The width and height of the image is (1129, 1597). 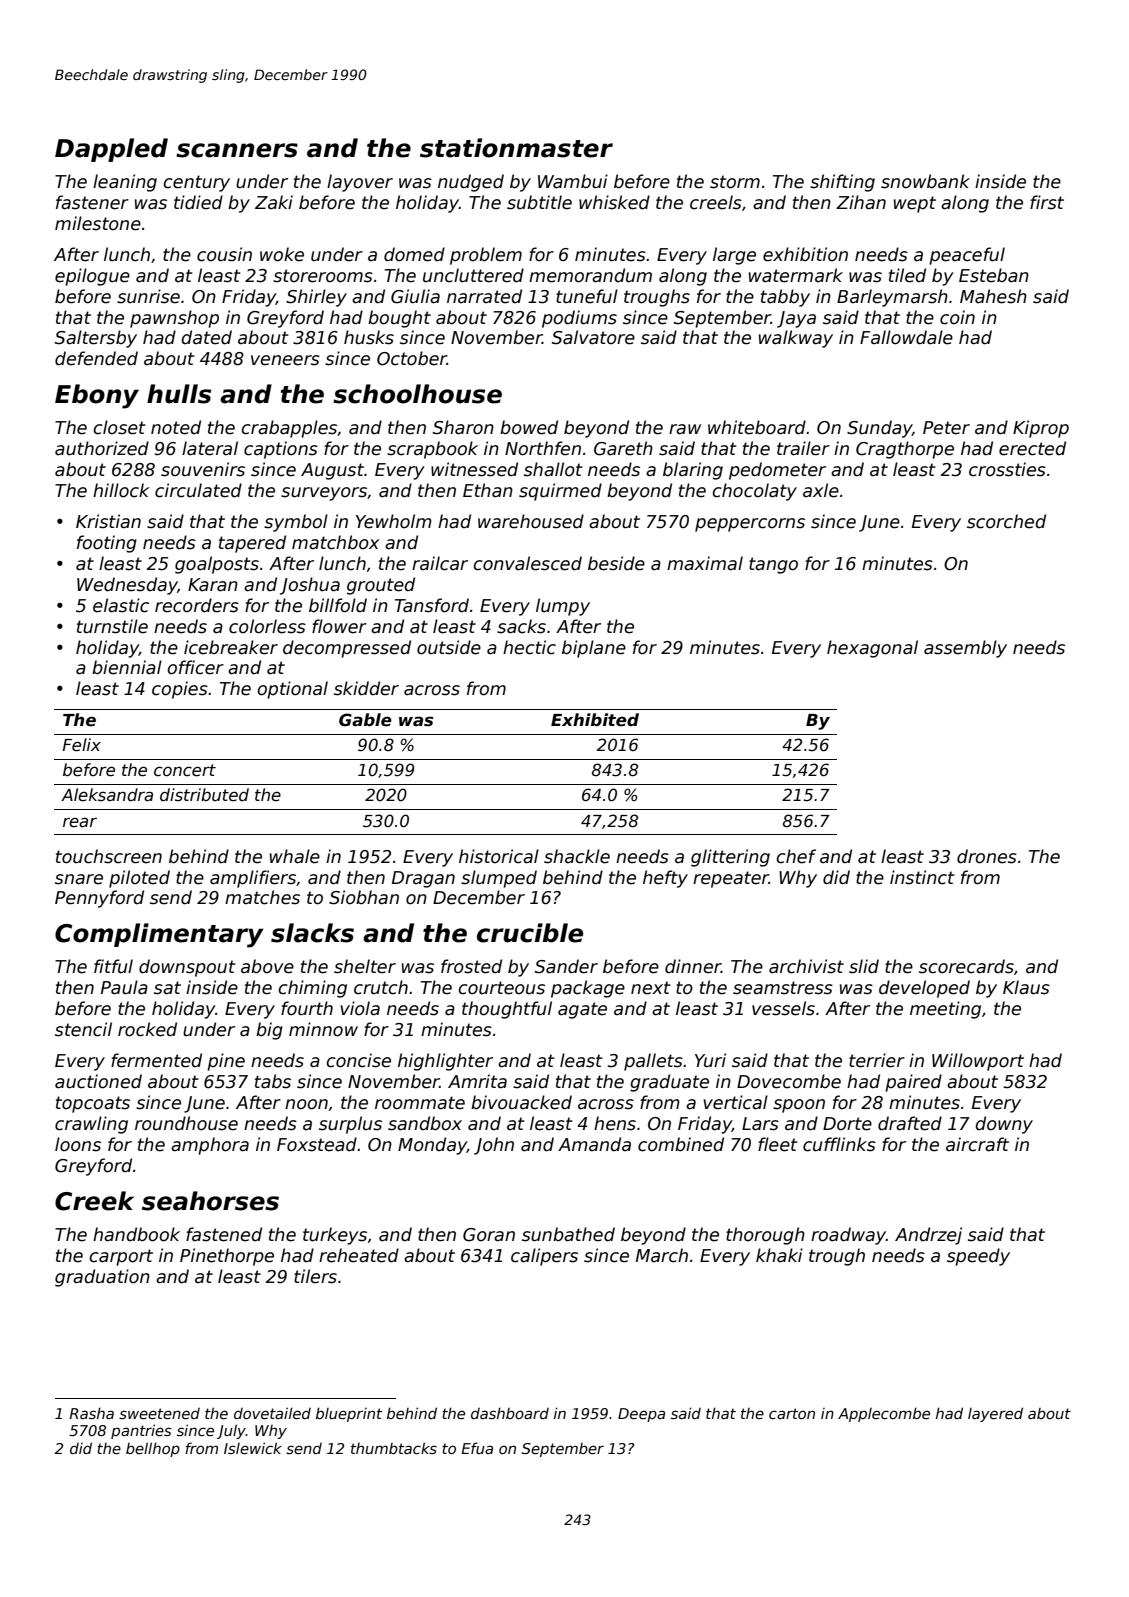 What do you see at coordinates (924, 989) in the image?
I see `developed` at bounding box center [924, 989].
